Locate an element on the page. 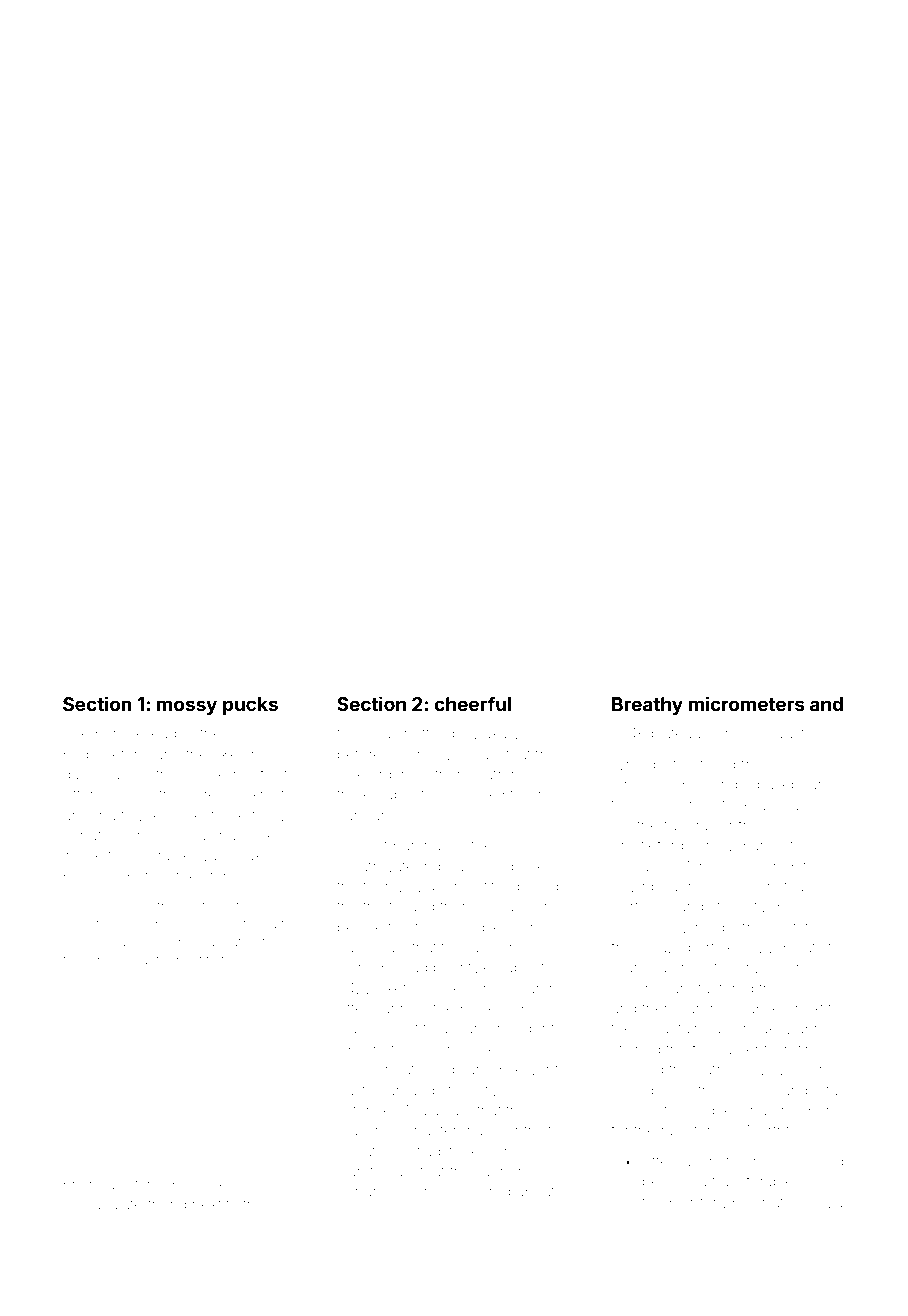 The width and height of the image is (908, 1316). Salim is located at coordinates (356, 947).
